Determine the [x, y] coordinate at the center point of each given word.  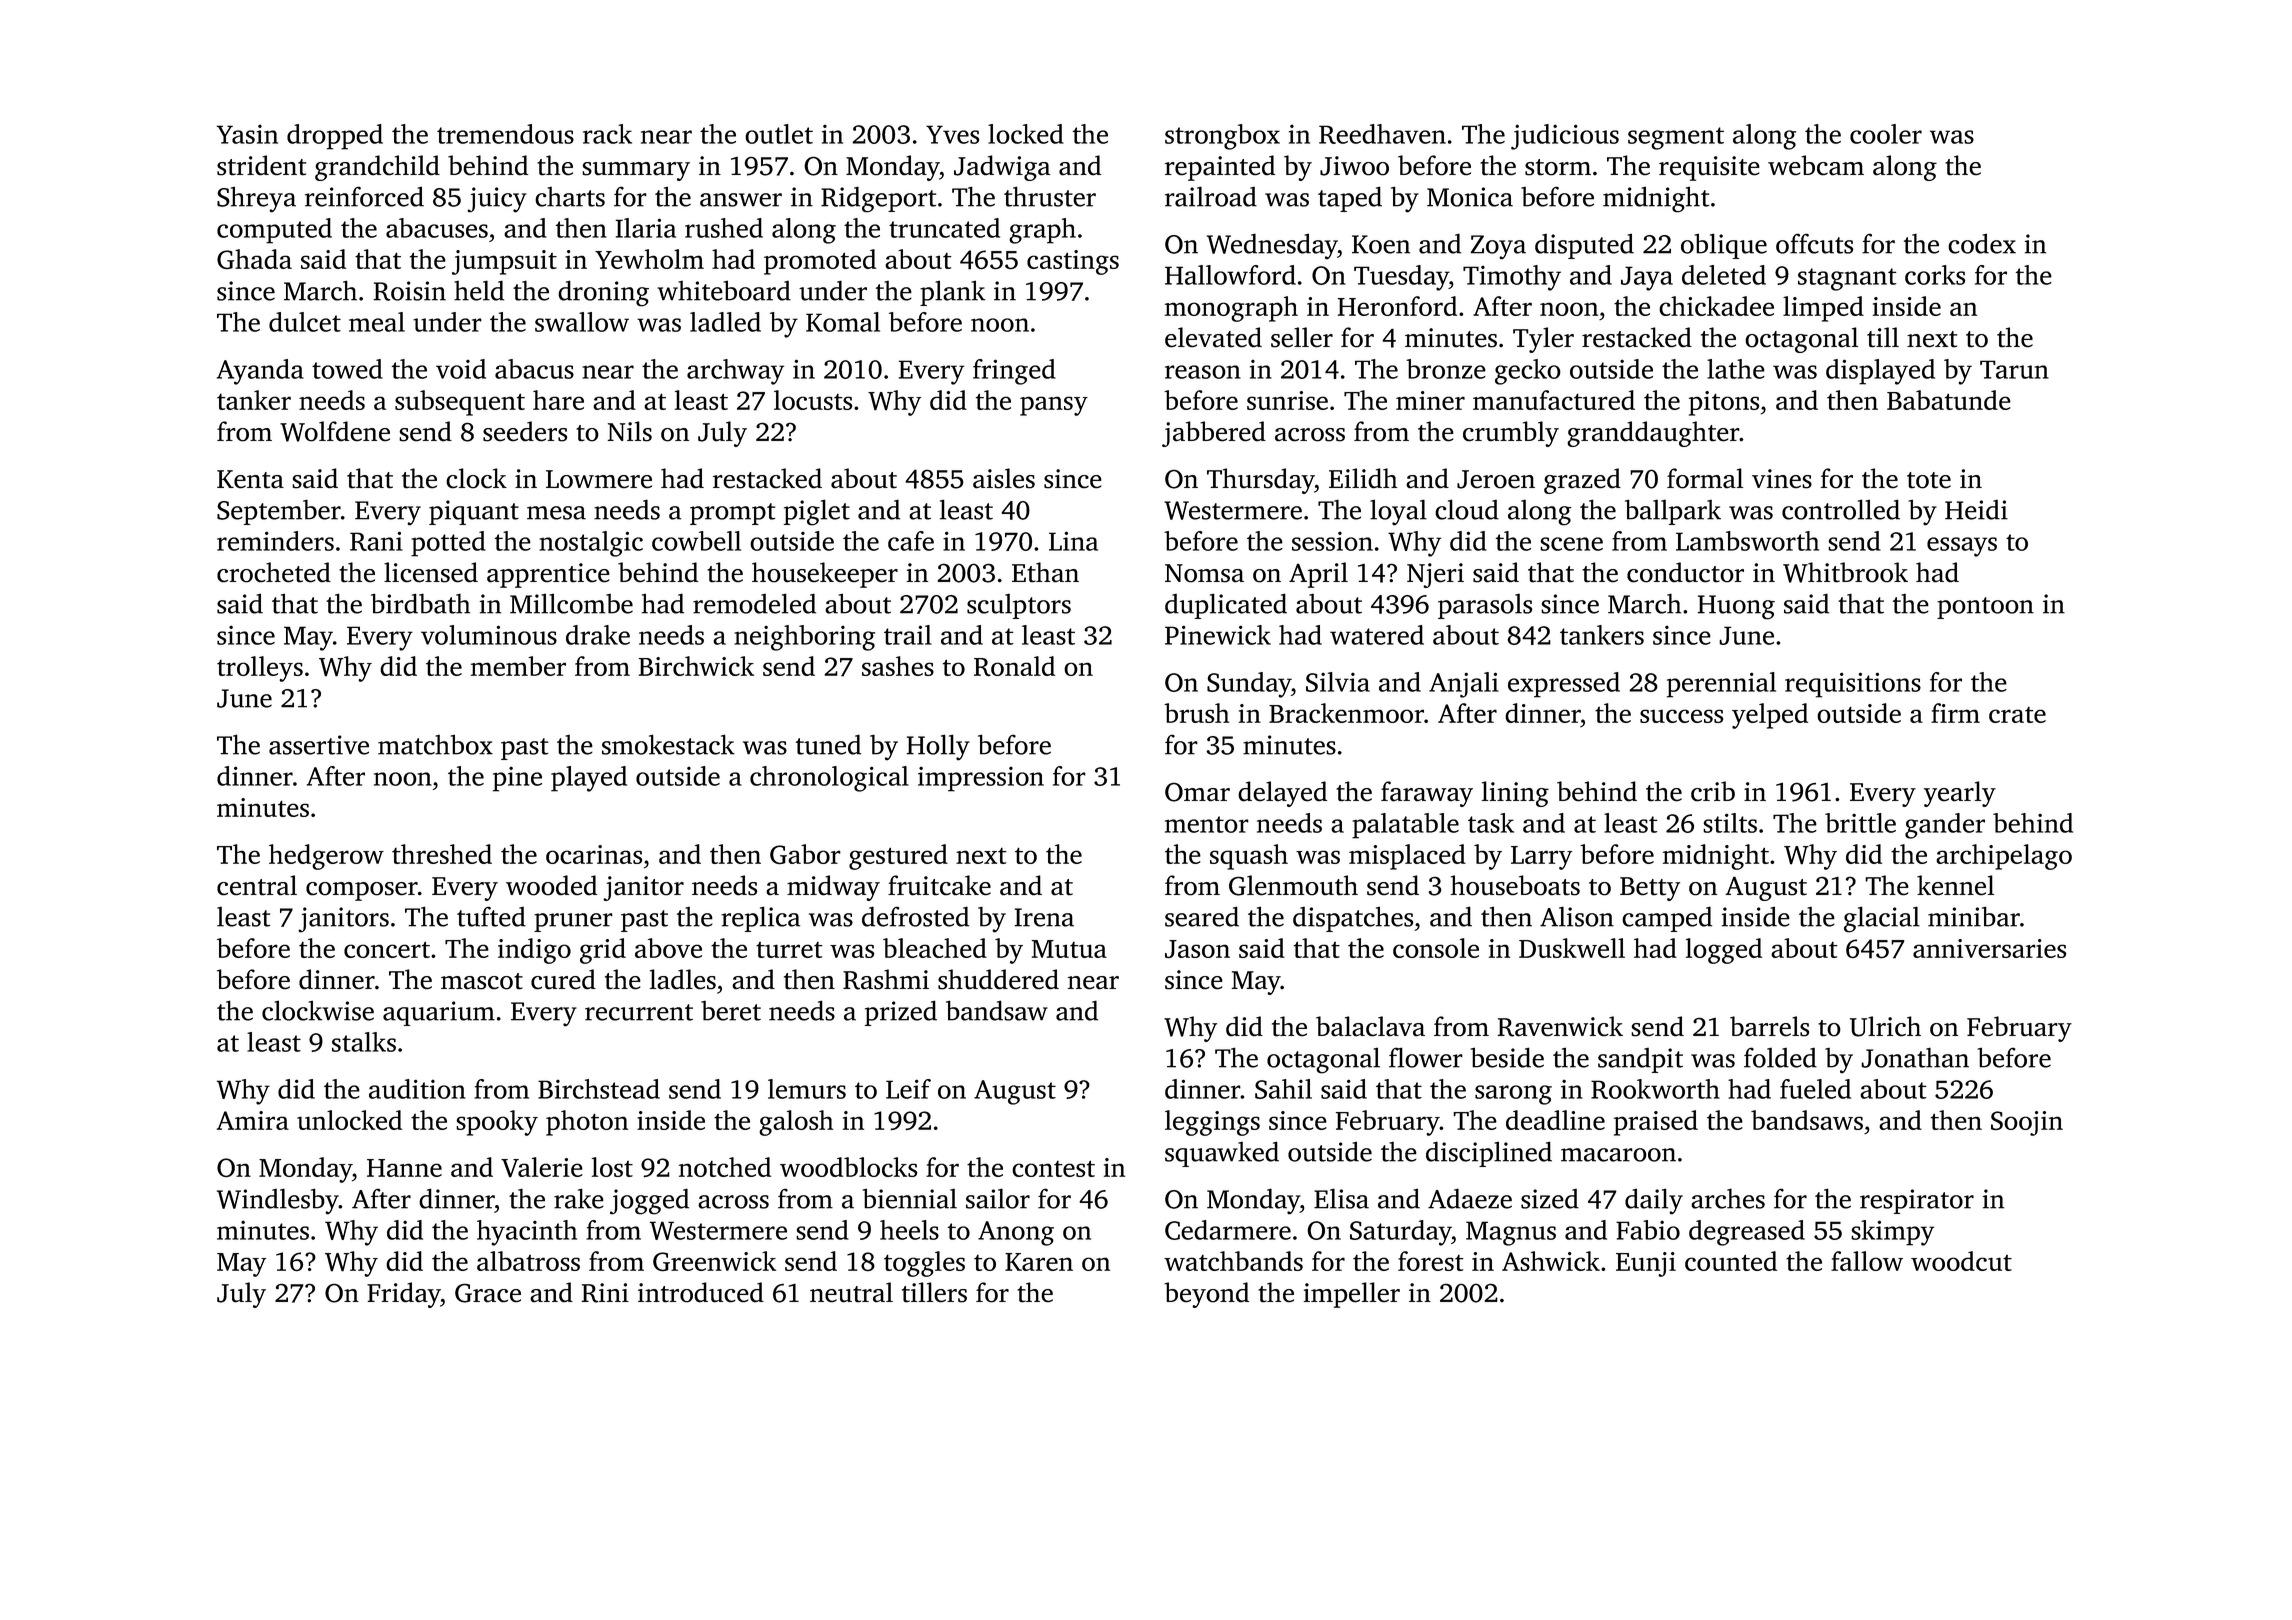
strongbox [1222, 137]
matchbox [435, 744]
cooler [1886, 134]
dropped [335, 137]
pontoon [1985, 608]
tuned [828, 744]
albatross [528, 1261]
